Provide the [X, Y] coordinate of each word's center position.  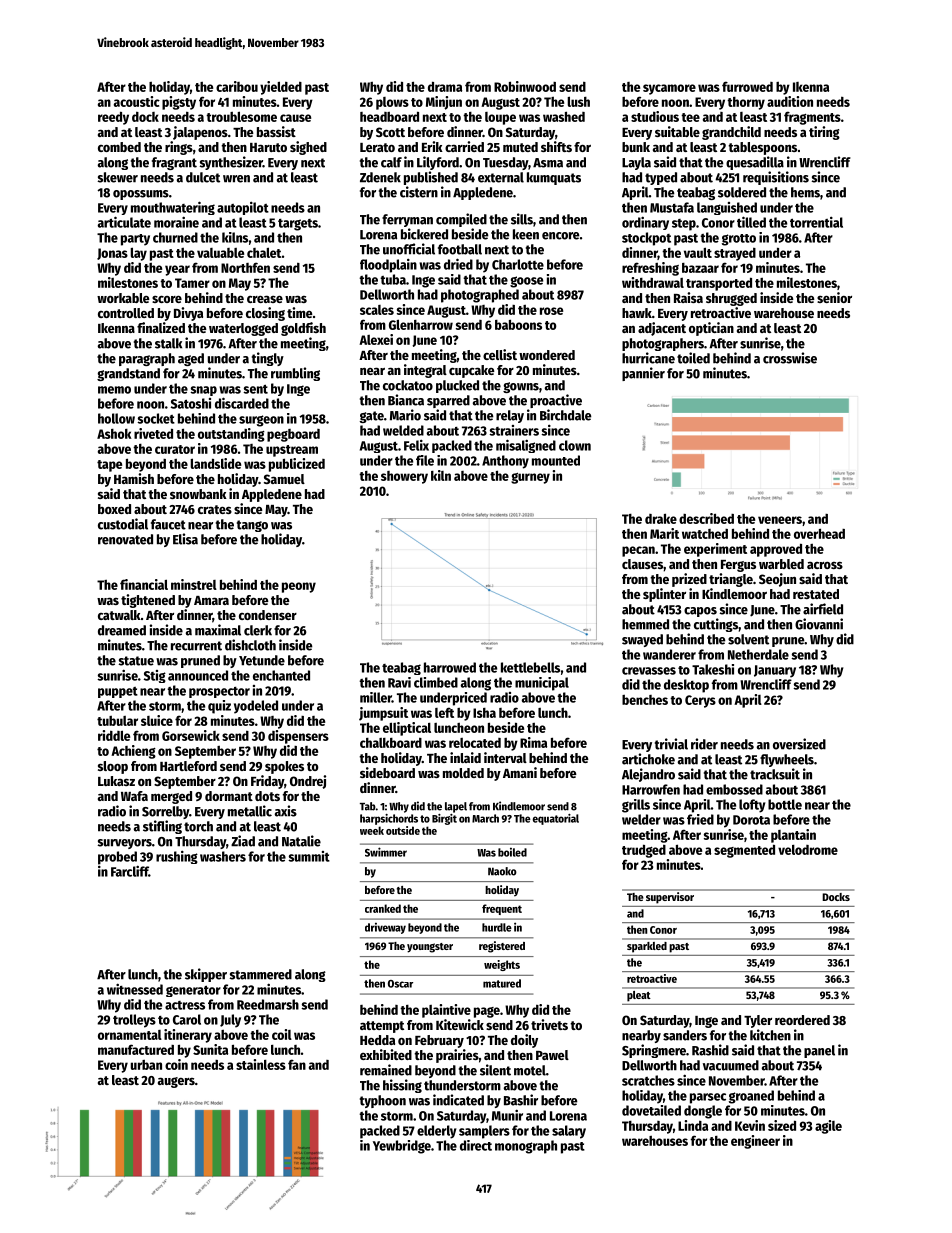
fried [700, 819]
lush [578, 101]
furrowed [747, 86]
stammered [261, 974]
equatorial [556, 819]
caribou [237, 86]
